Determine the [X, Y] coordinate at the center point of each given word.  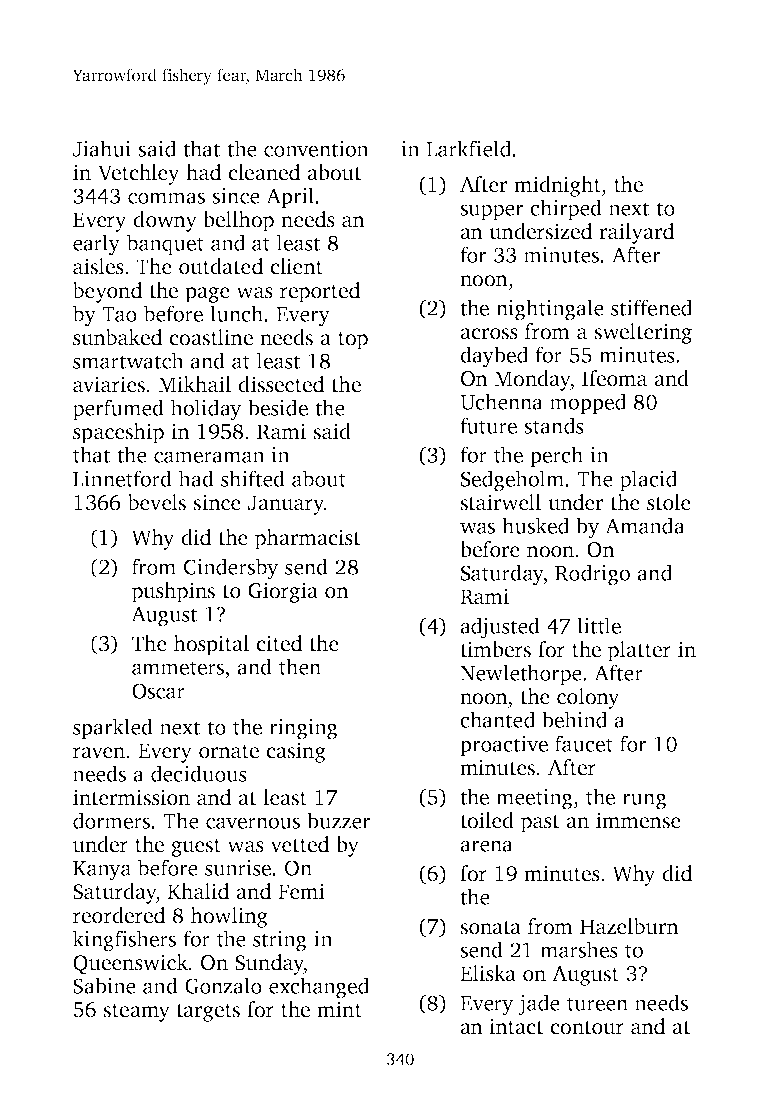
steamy [136, 1013]
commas [166, 198]
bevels [157, 502]
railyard [636, 233]
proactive [504, 746]
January [286, 505]
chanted [497, 719]
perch [556, 456]
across [489, 334]
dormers [111, 820]
